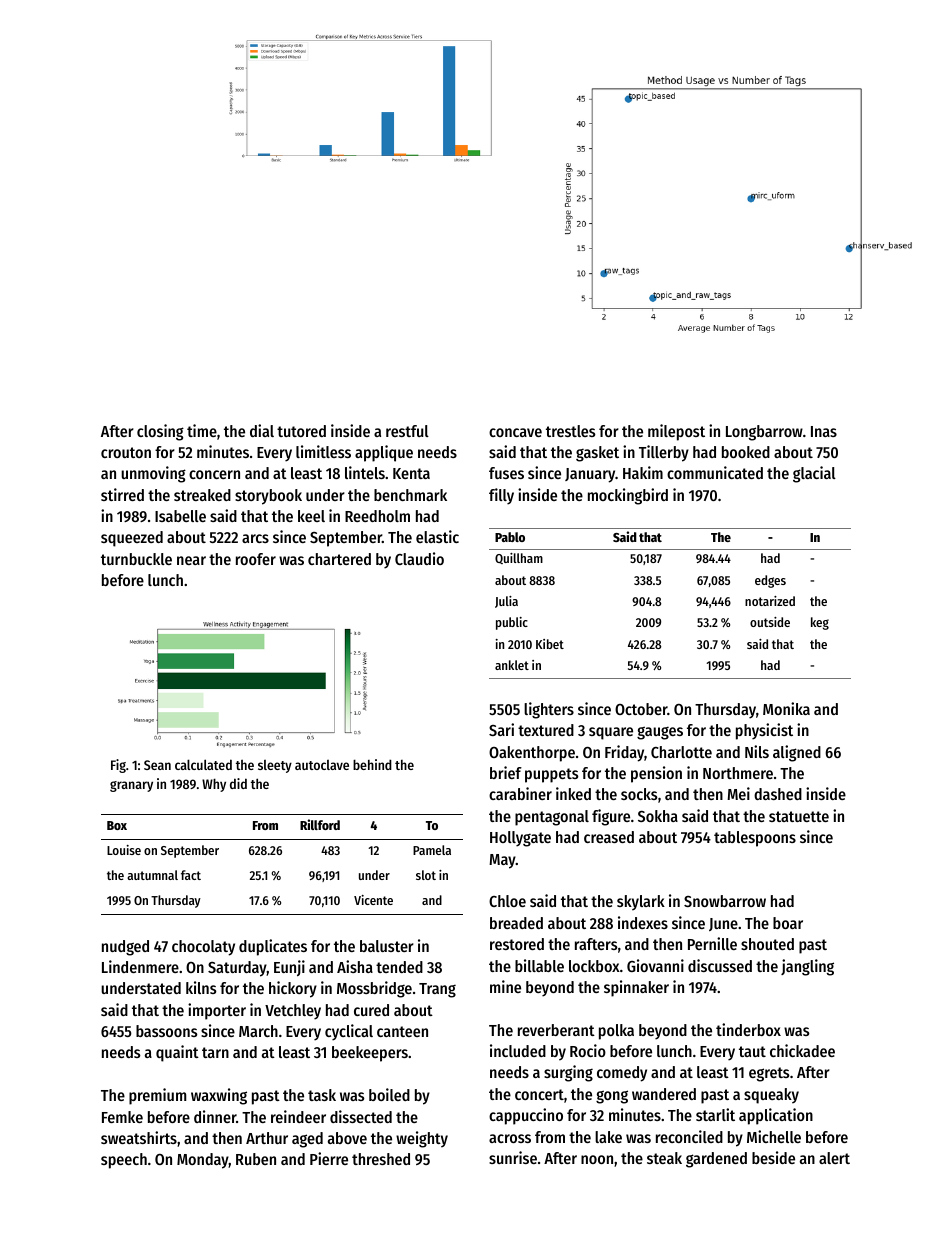  What do you see at coordinates (501, 729) in the page?
I see `Sari` at bounding box center [501, 729].
